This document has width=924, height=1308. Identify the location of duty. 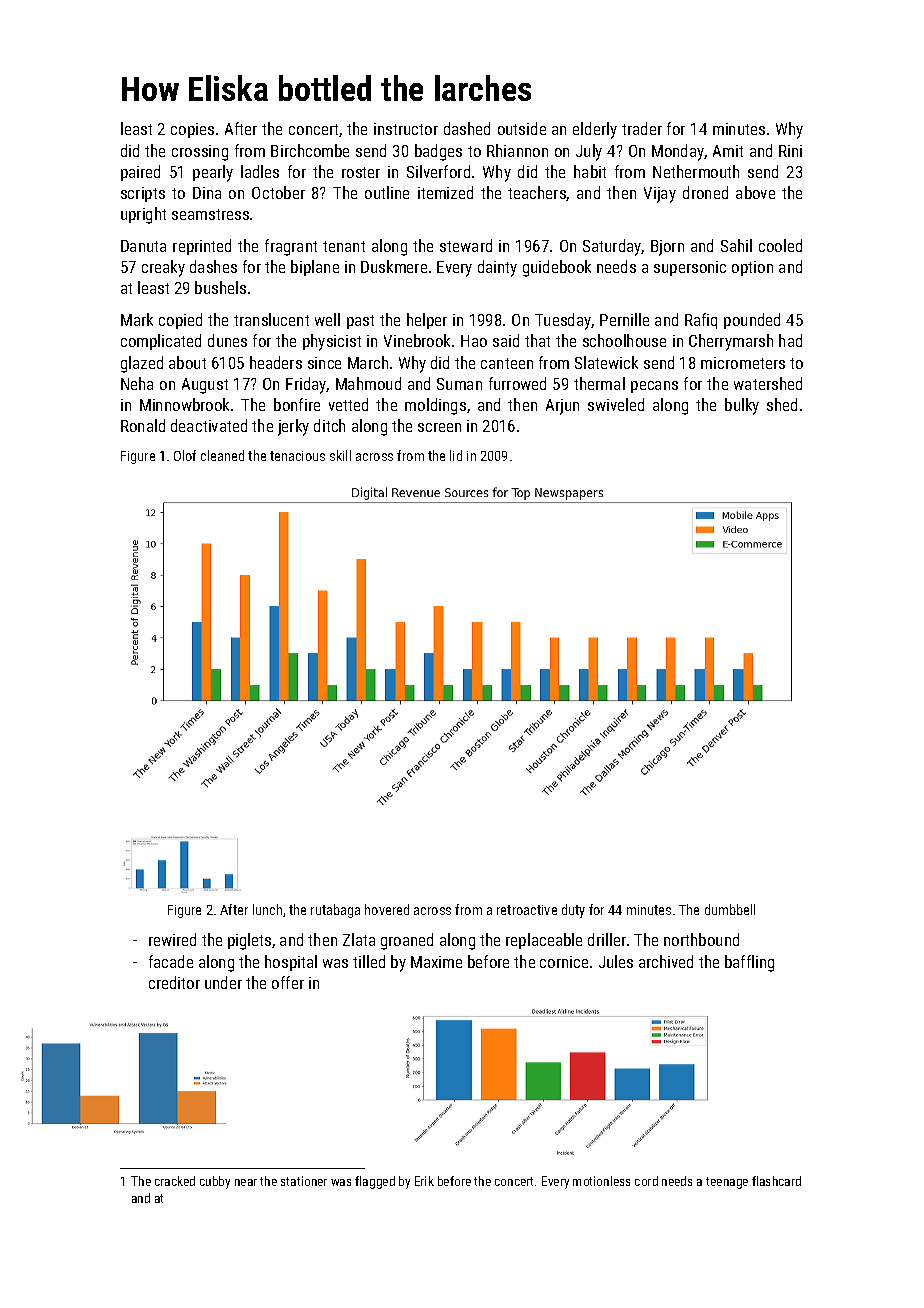
(573, 911).
